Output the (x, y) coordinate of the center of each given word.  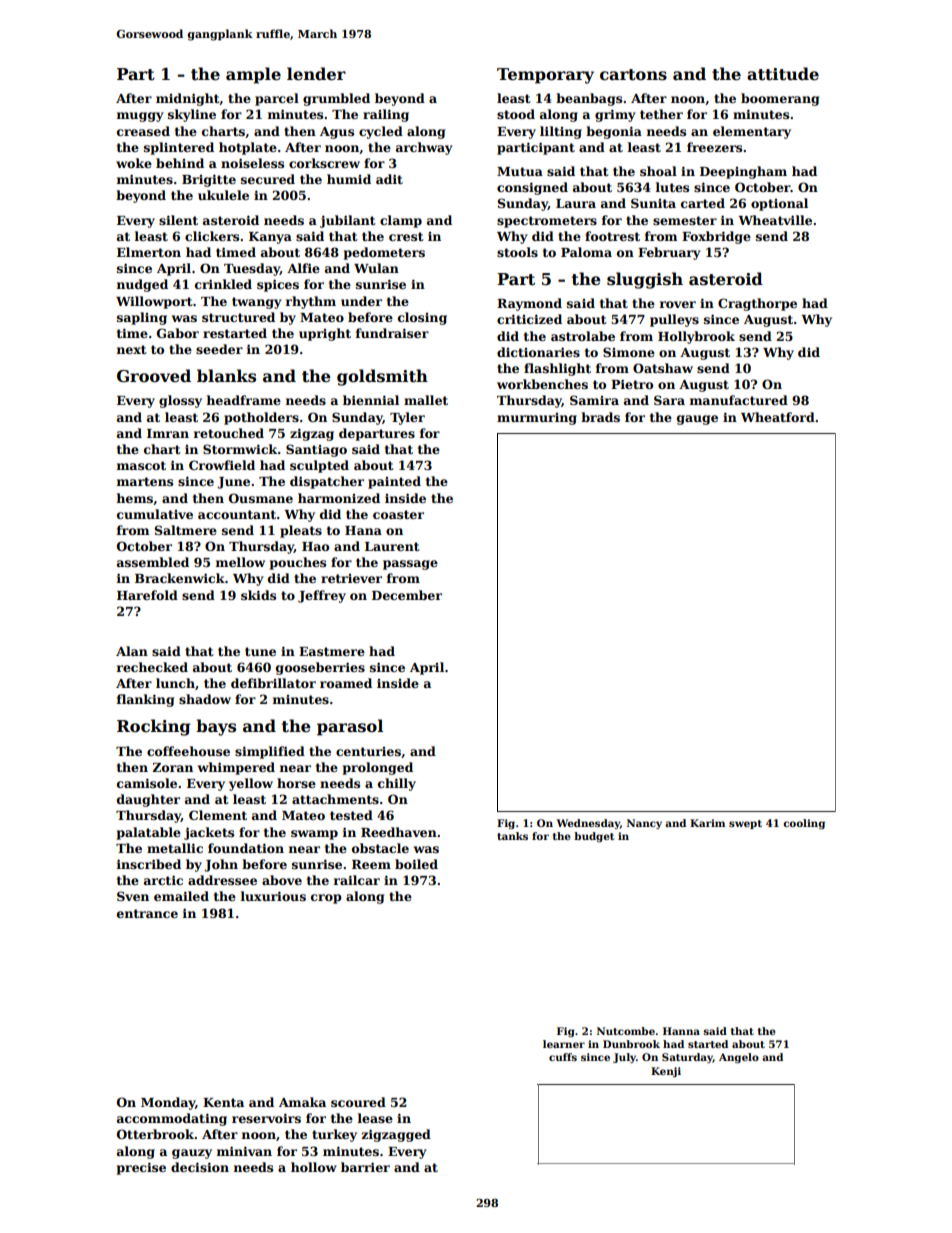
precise (141, 1168)
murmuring (537, 419)
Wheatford (778, 417)
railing (386, 115)
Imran (168, 433)
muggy (140, 117)
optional (779, 204)
